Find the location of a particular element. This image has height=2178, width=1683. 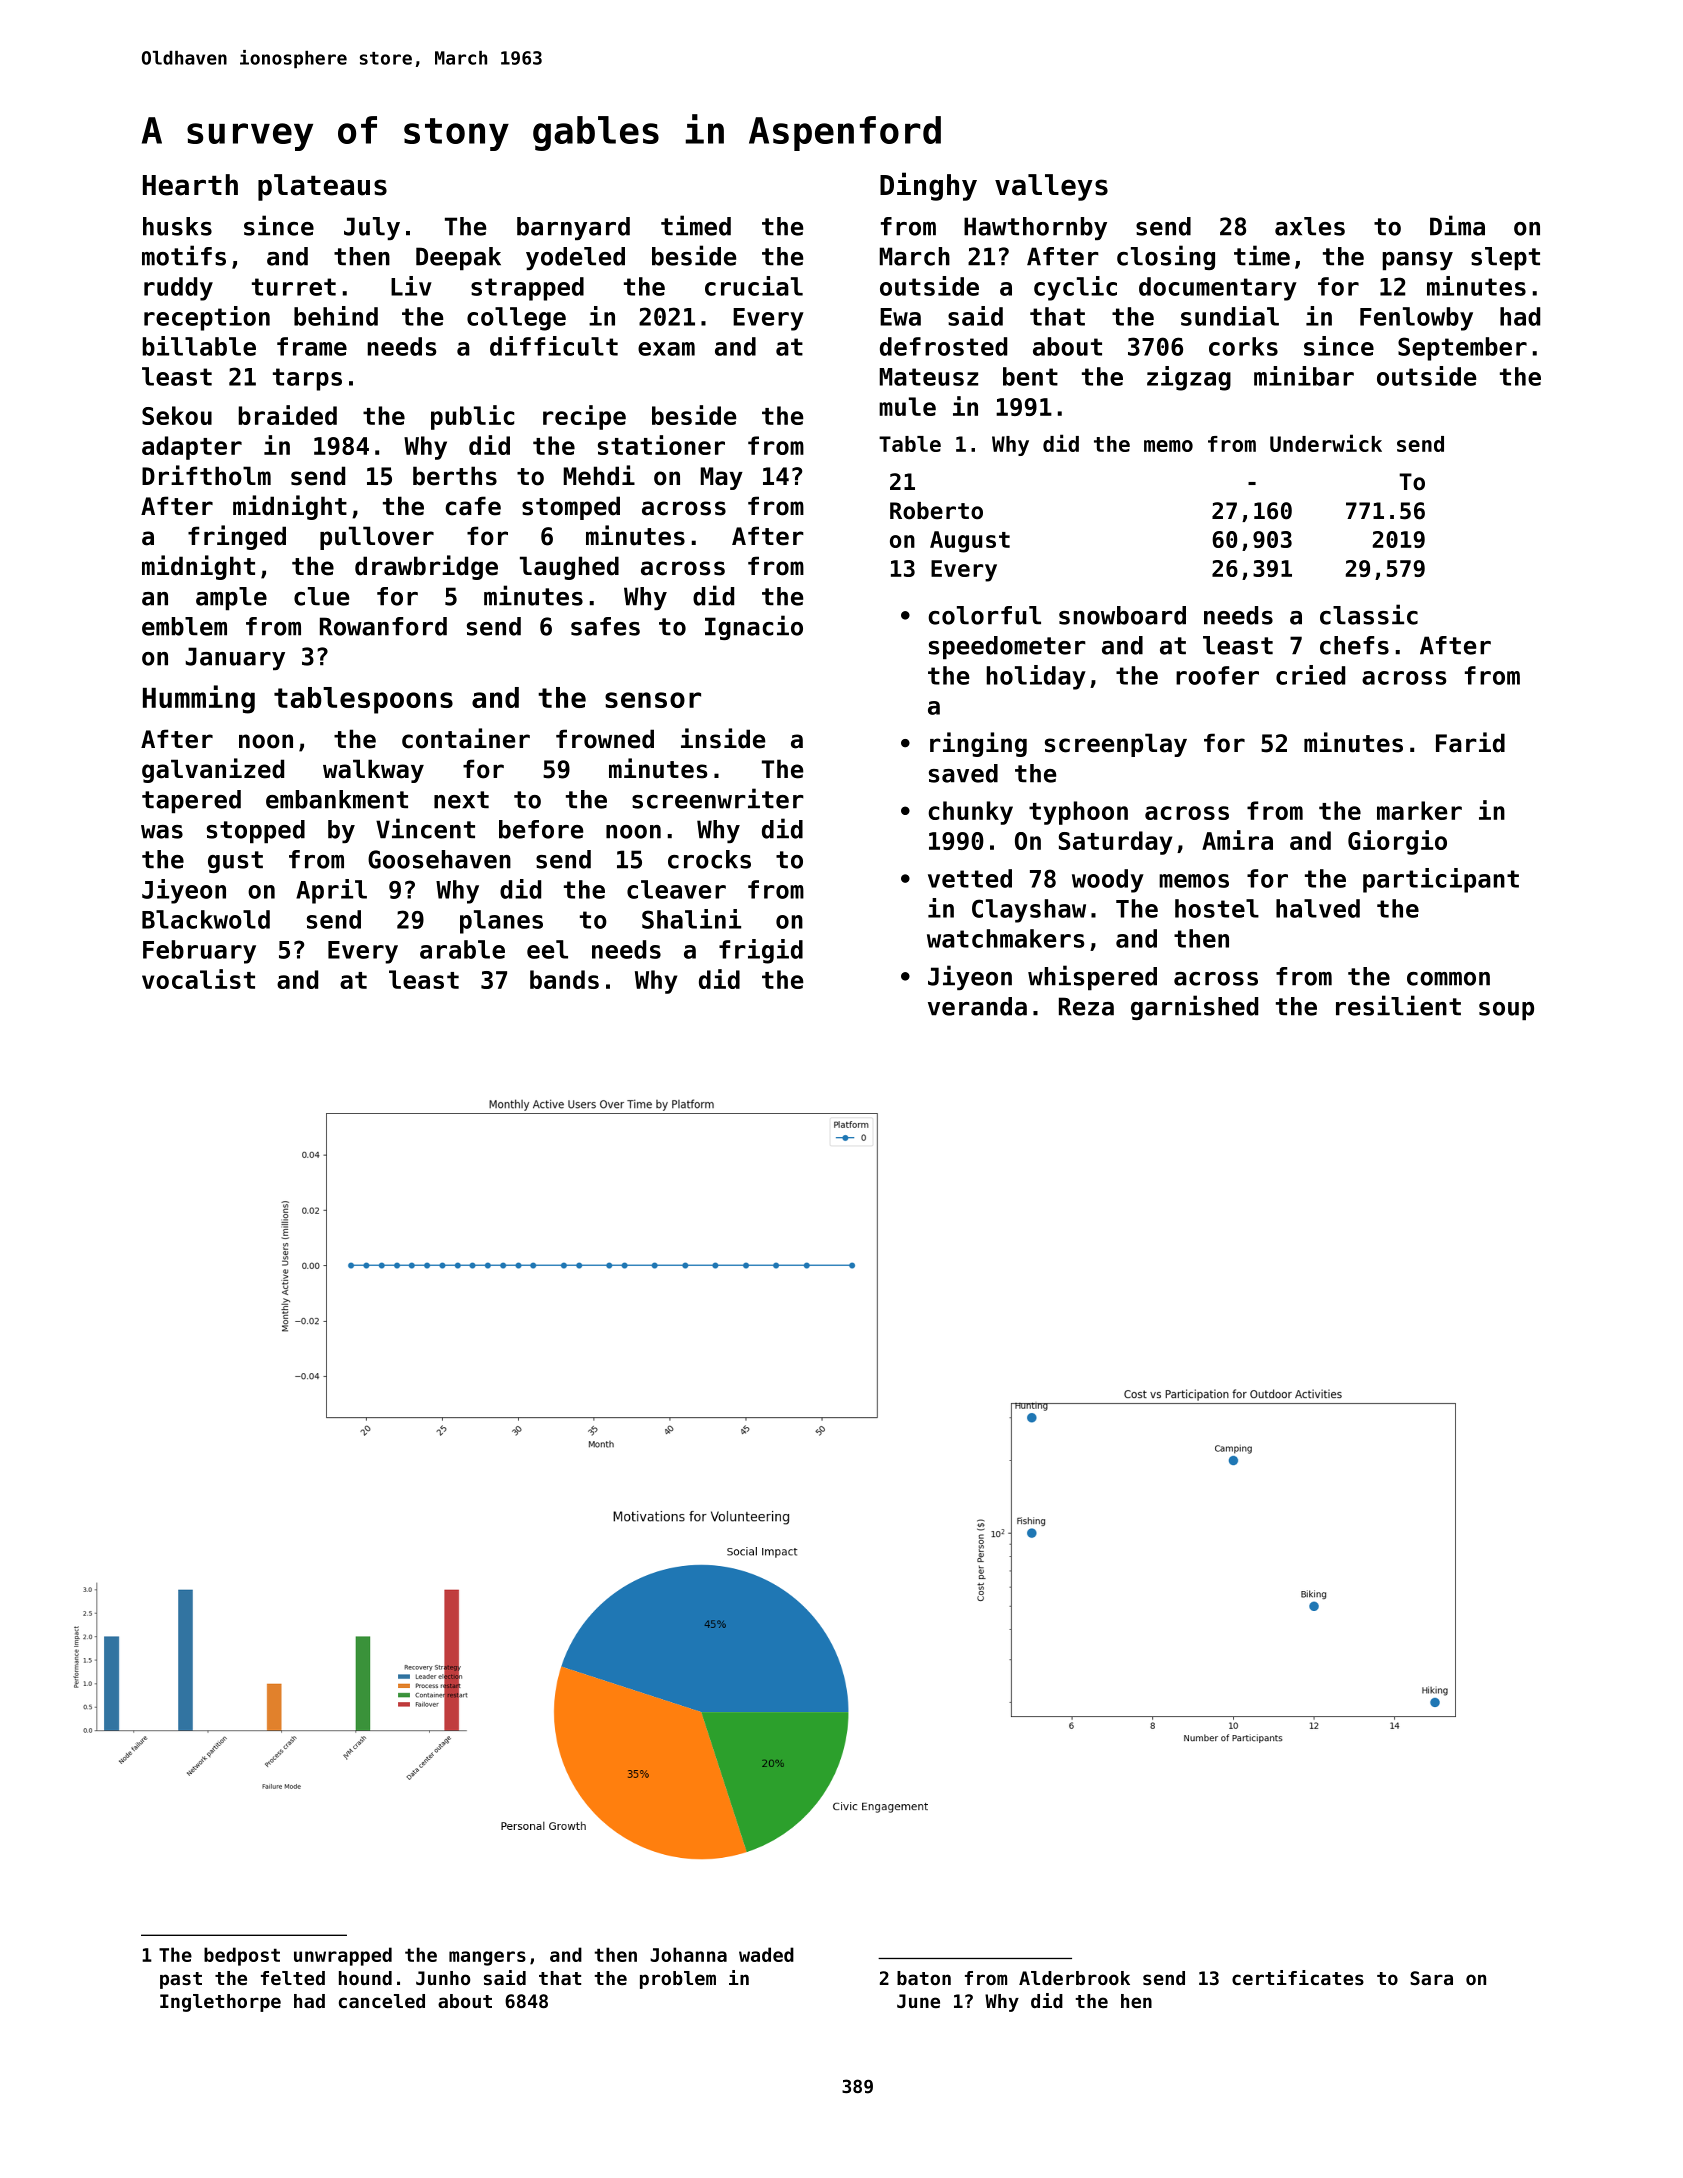

bedpost is located at coordinates (242, 1956).
